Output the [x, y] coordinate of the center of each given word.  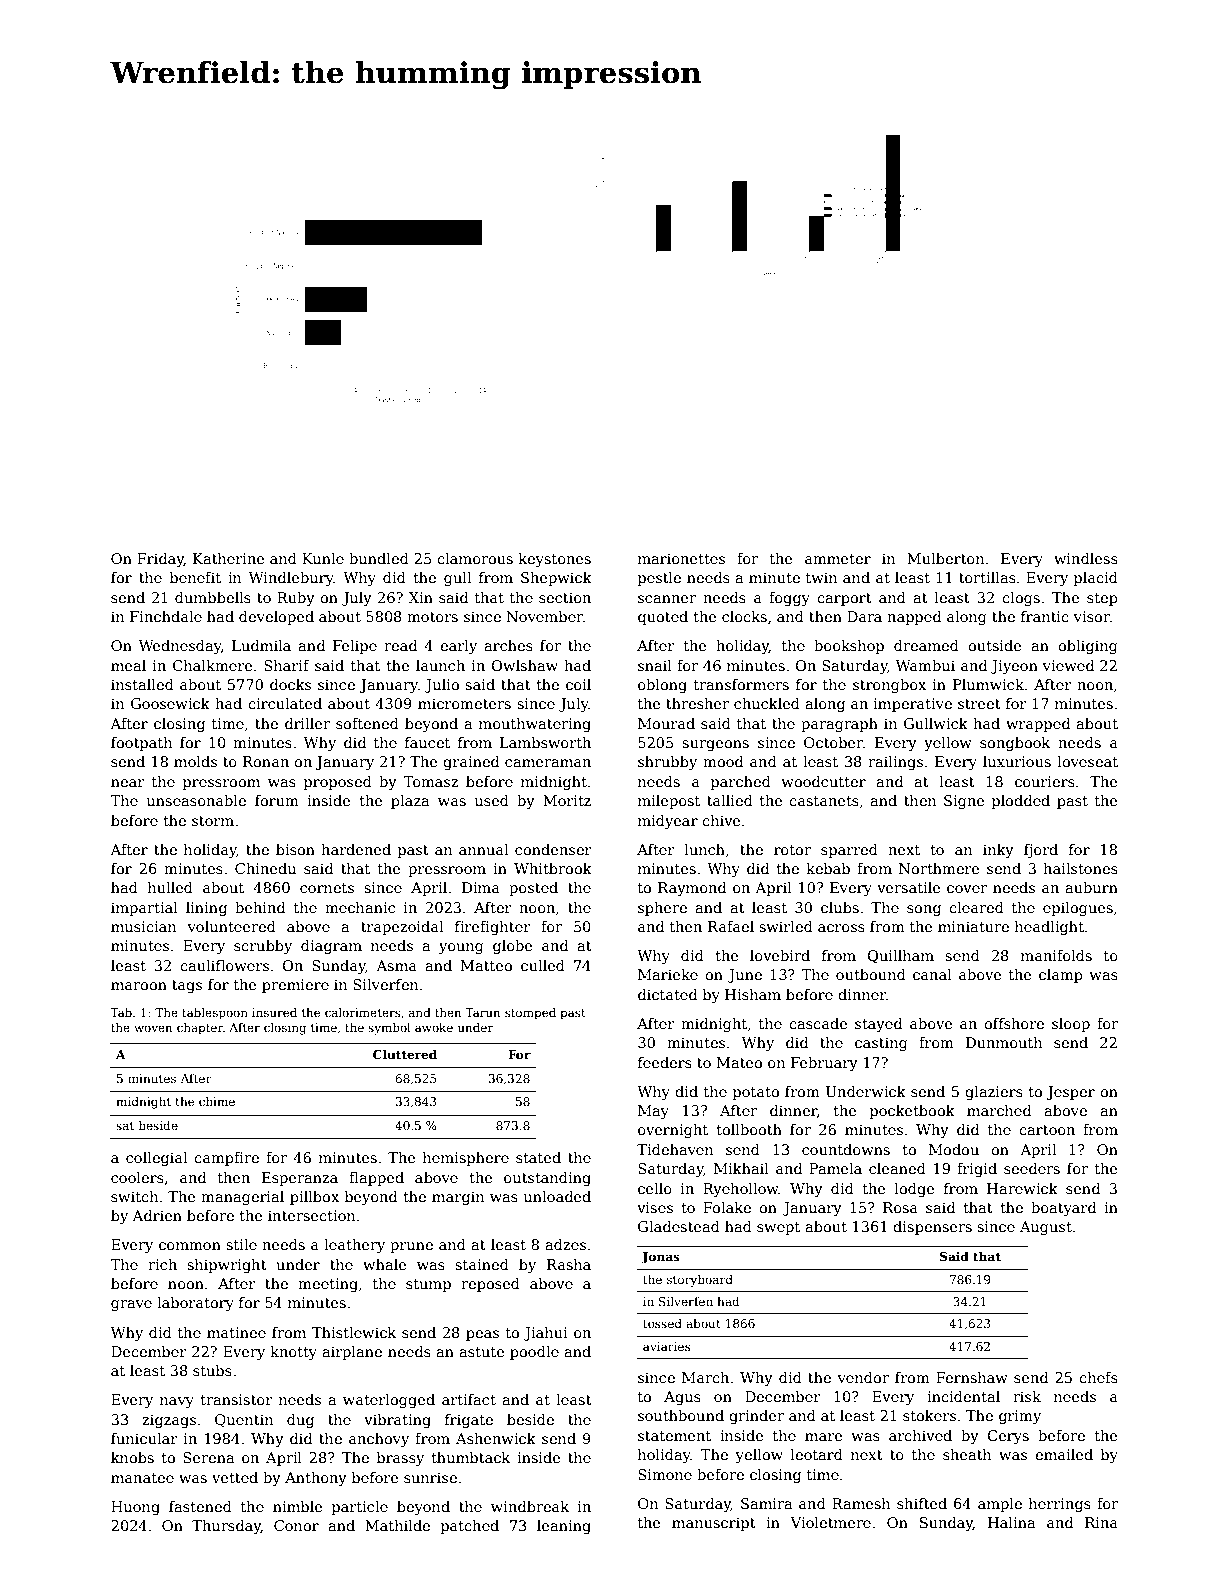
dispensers [932, 1228]
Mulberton [946, 558]
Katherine [228, 558]
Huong [135, 1508]
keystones [555, 560]
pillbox [314, 1198]
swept [778, 1228]
